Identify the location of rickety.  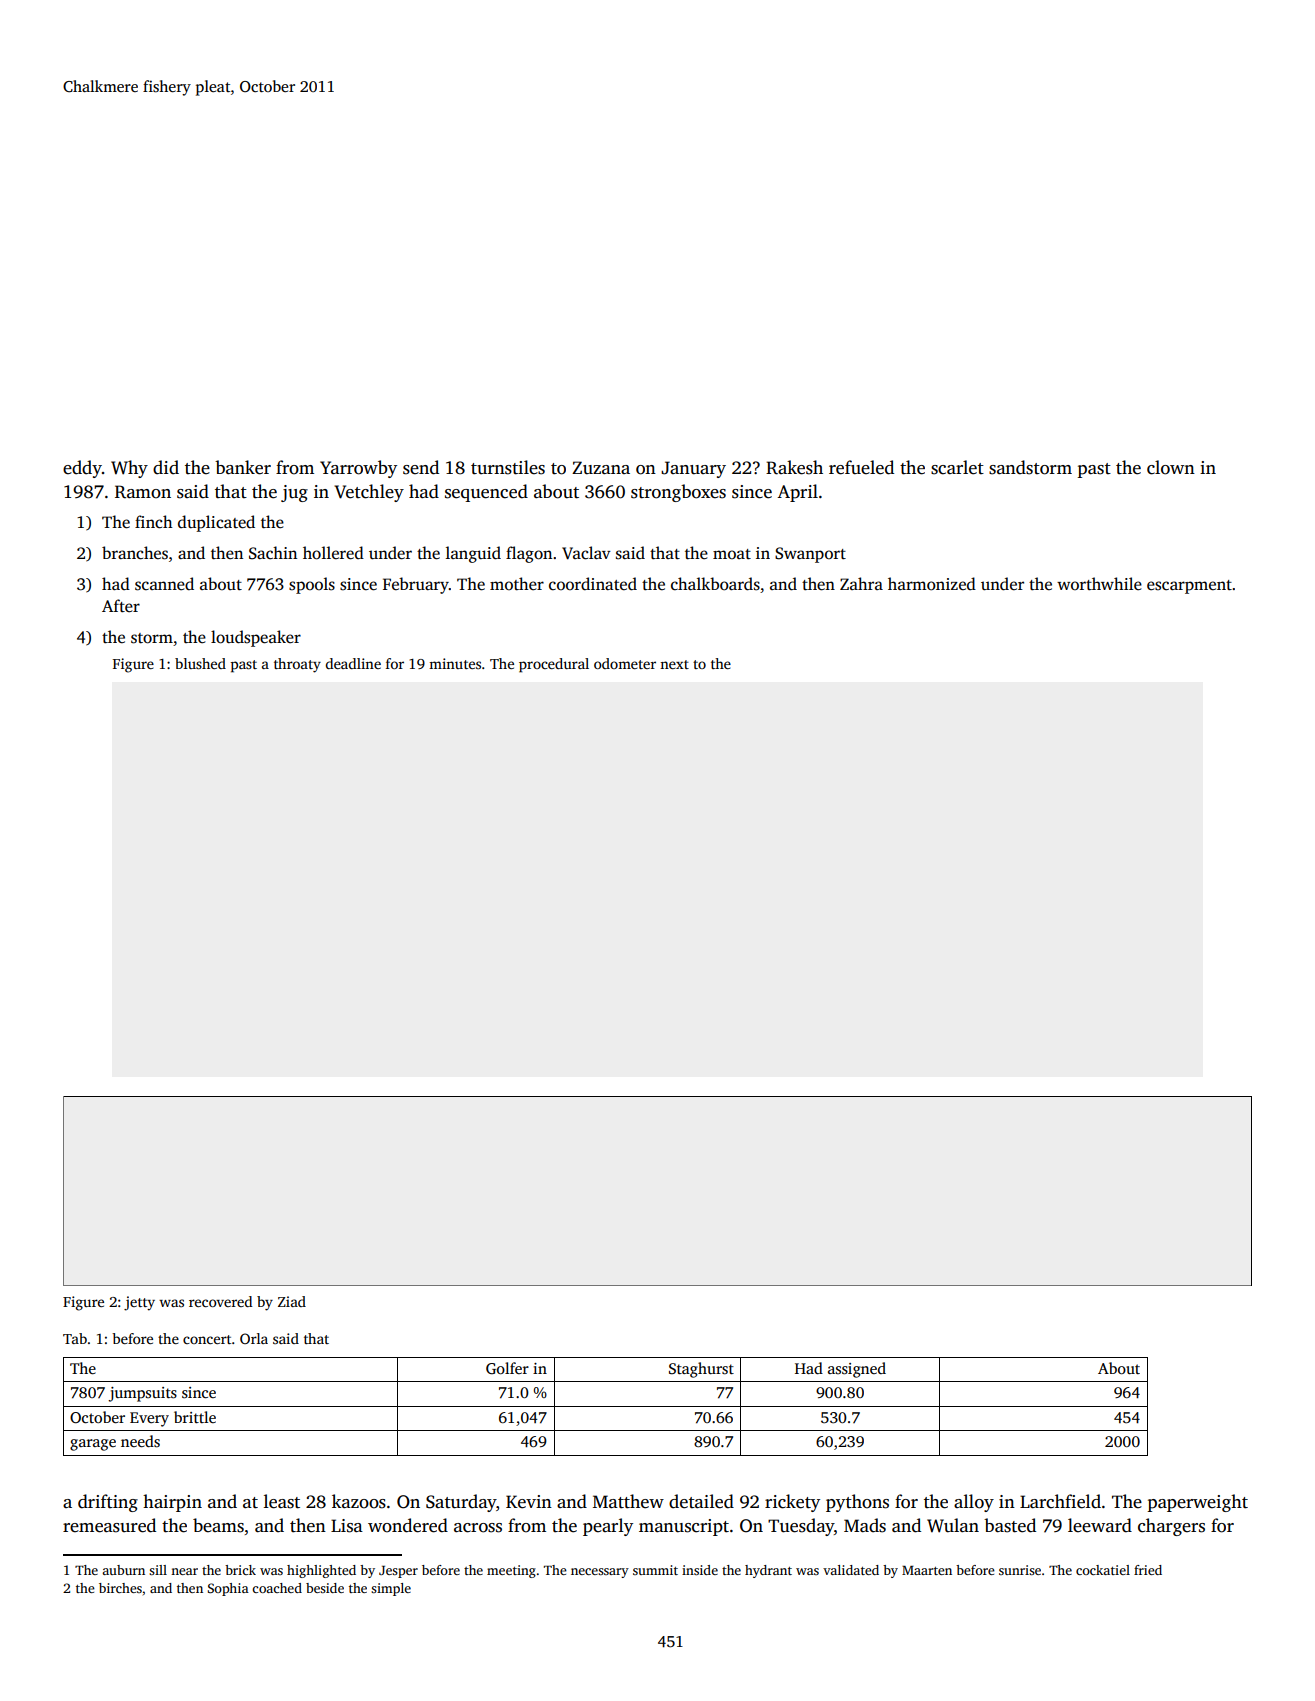
(792, 1503).
